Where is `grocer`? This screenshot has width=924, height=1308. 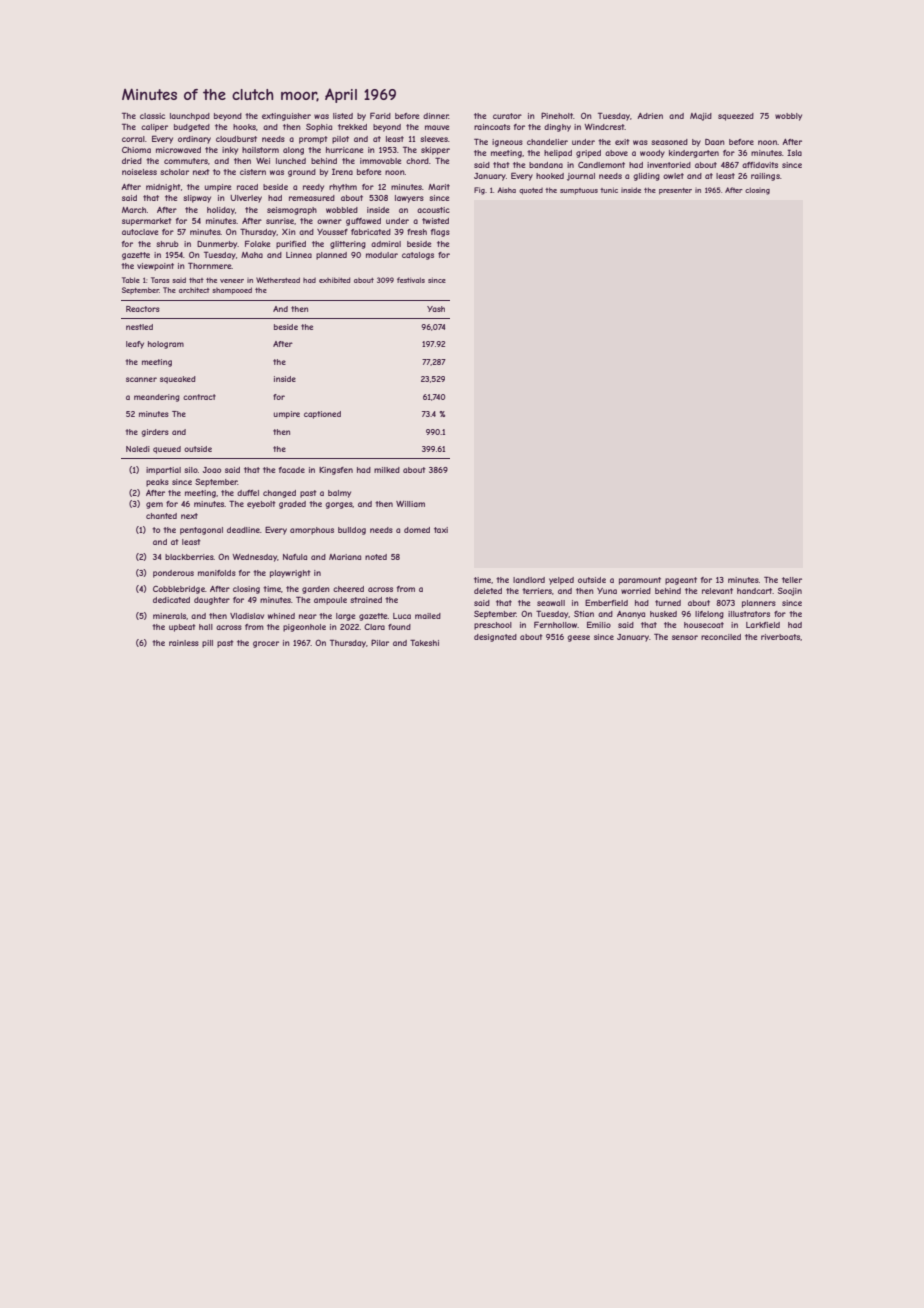
grocer is located at coordinates (266, 644).
